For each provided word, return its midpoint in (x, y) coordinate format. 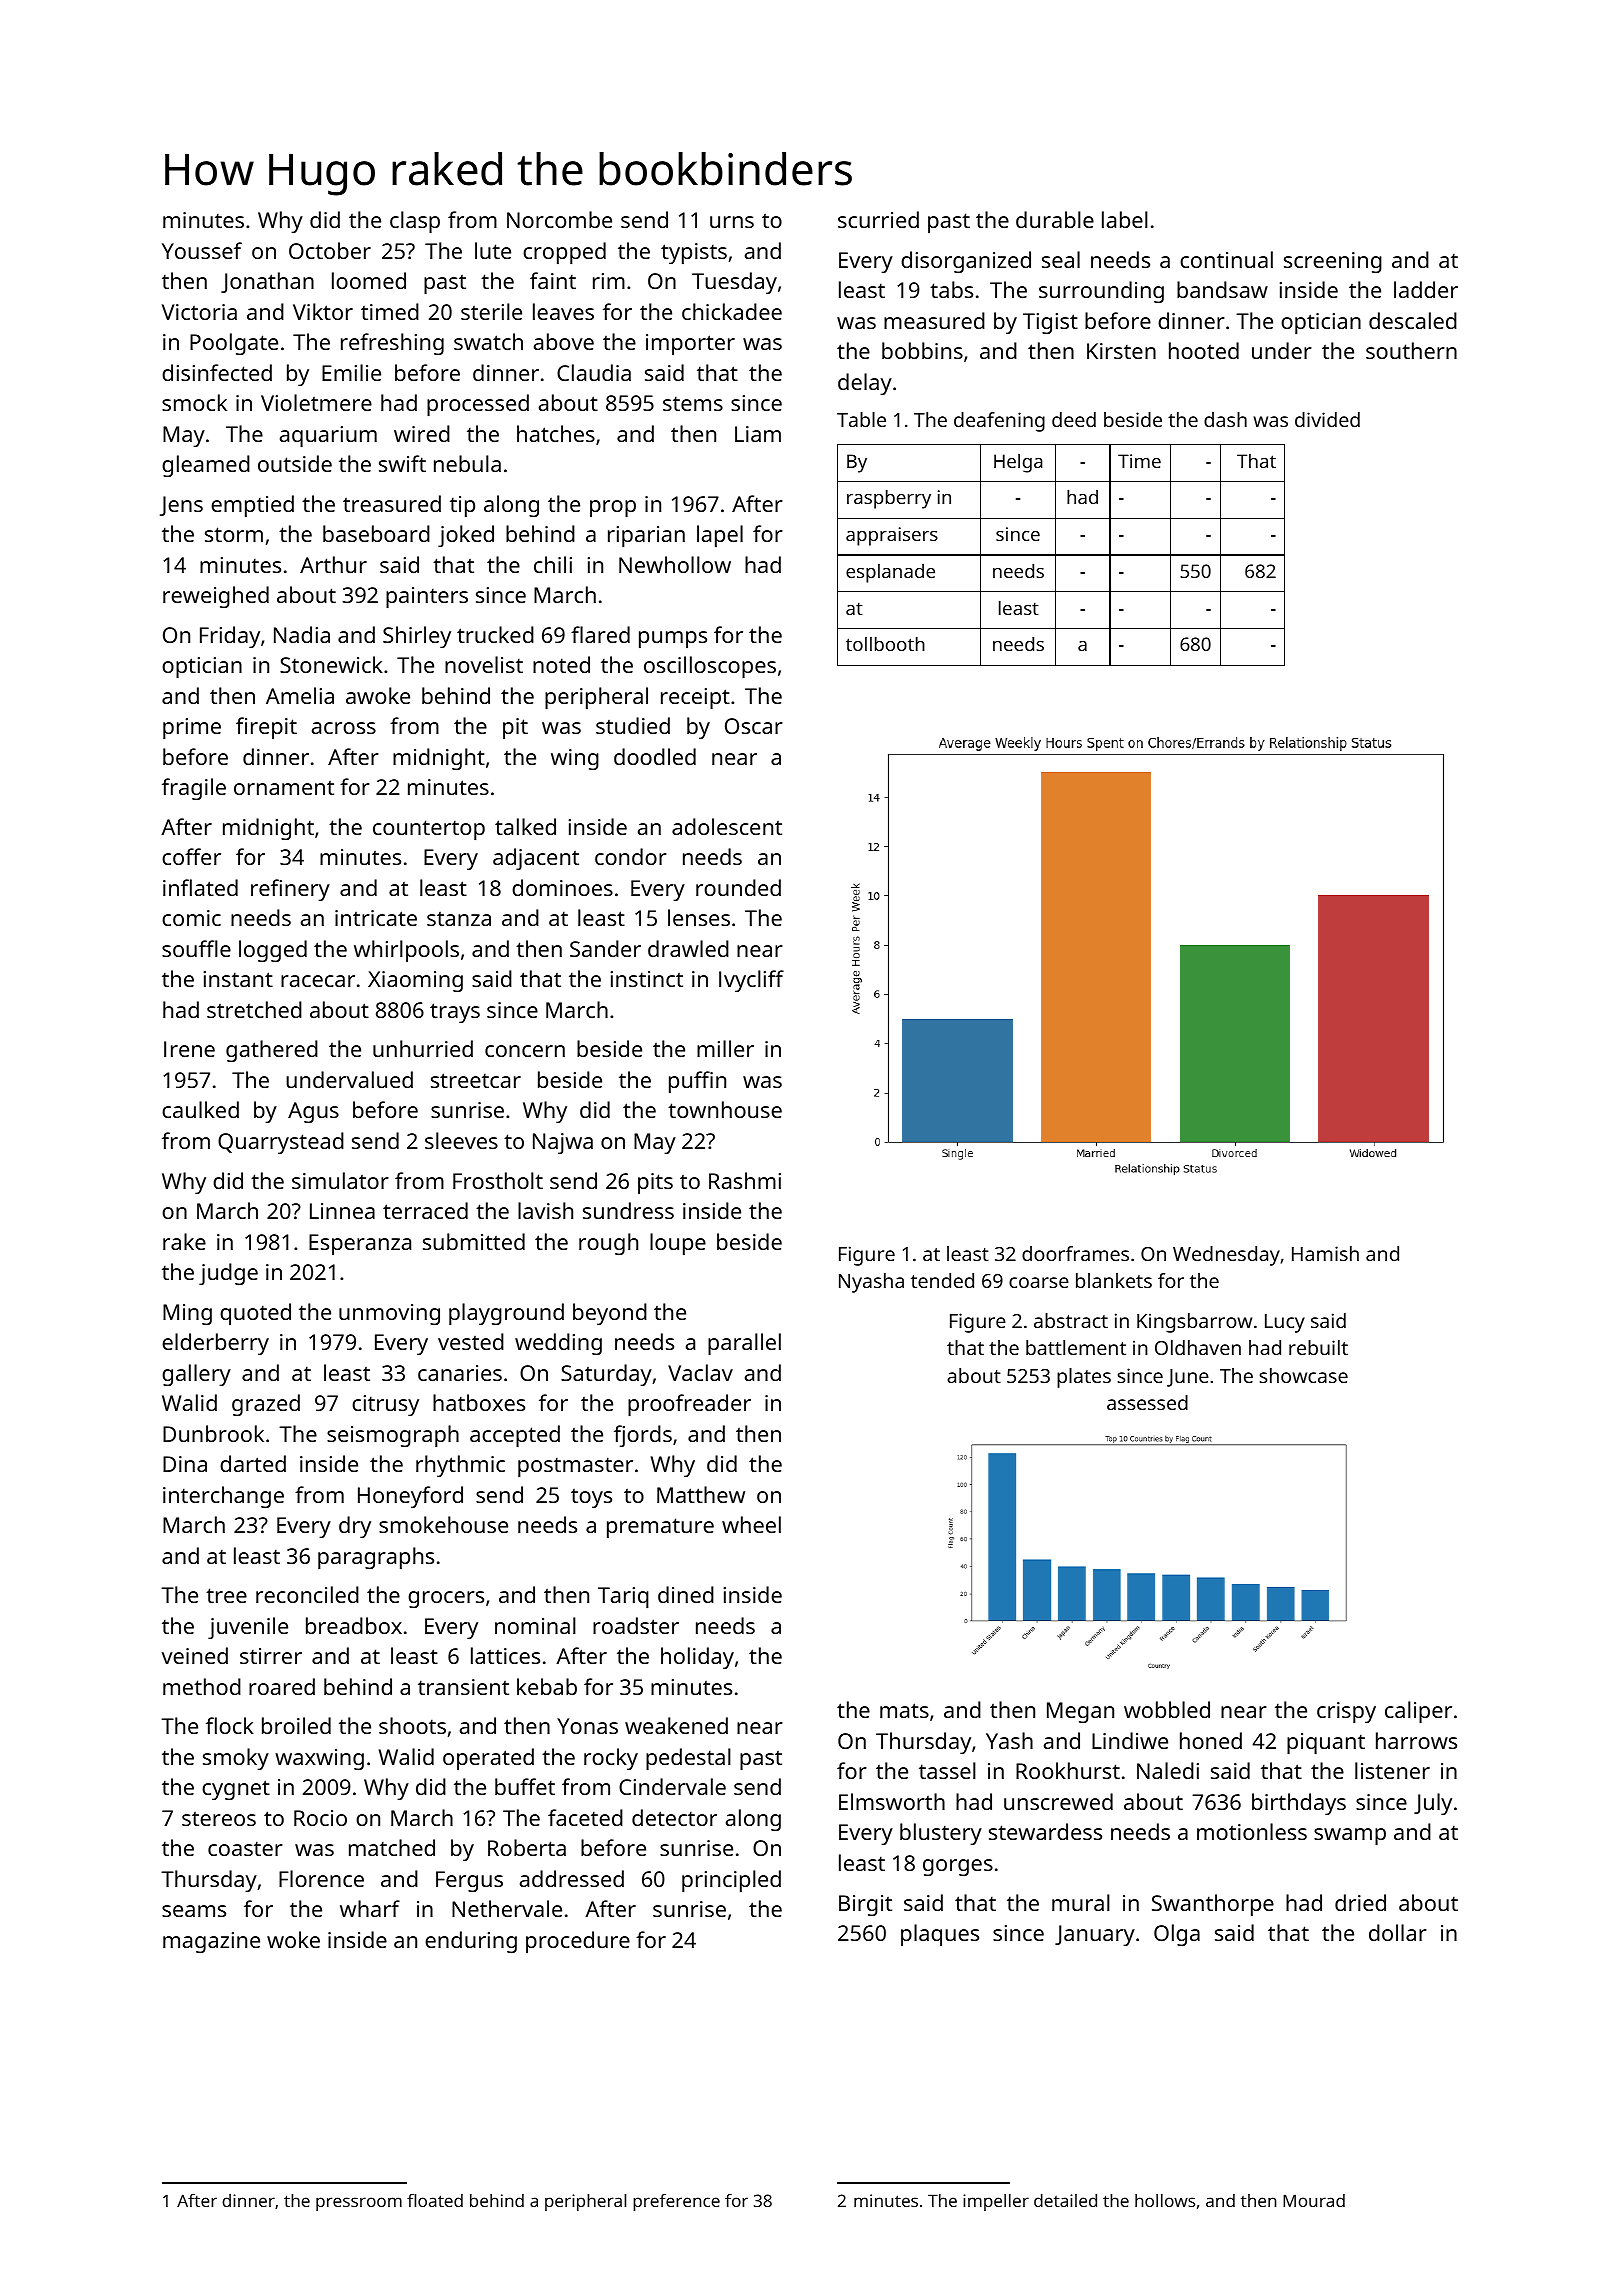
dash (1225, 419)
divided (1327, 419)
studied (633, 725)
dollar (1398, 1932)
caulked (200, 1109)
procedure (578, 1942)
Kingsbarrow (1194, 1323)
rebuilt (1318, 1347)
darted (253, 1463)
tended (942, 1280)
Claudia (594, 372)
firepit (266, 728)
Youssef (202, 250)
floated (435, 2200)
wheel (751, 1524)
